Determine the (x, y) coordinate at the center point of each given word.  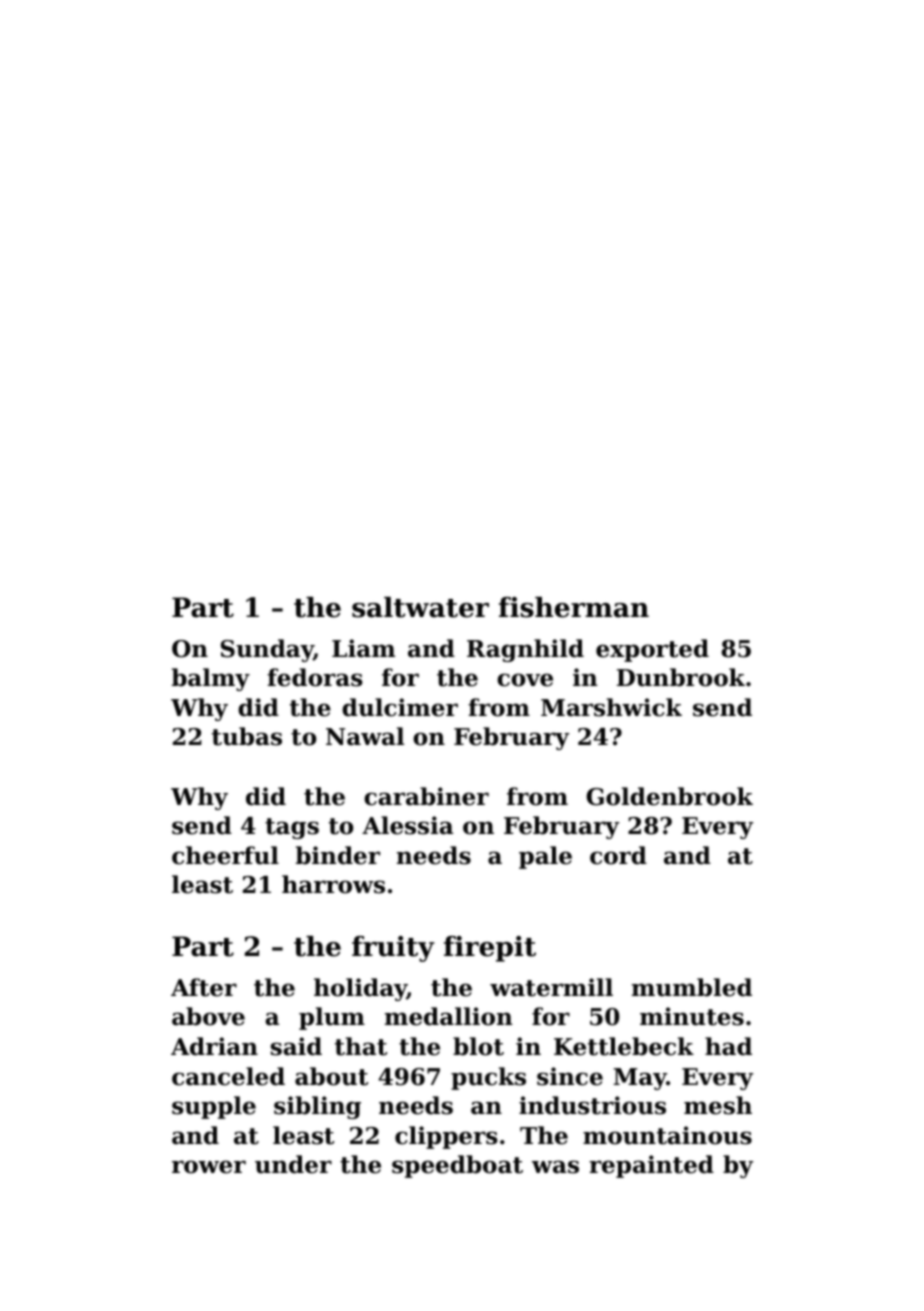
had (728, 1046)
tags (292, 828)
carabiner (426, 796)
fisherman (574, 607)
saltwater (420, 607)
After (204, 987)
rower (209, 1167)
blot (478, 1046)
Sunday (267, 650)
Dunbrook (681, 677)
